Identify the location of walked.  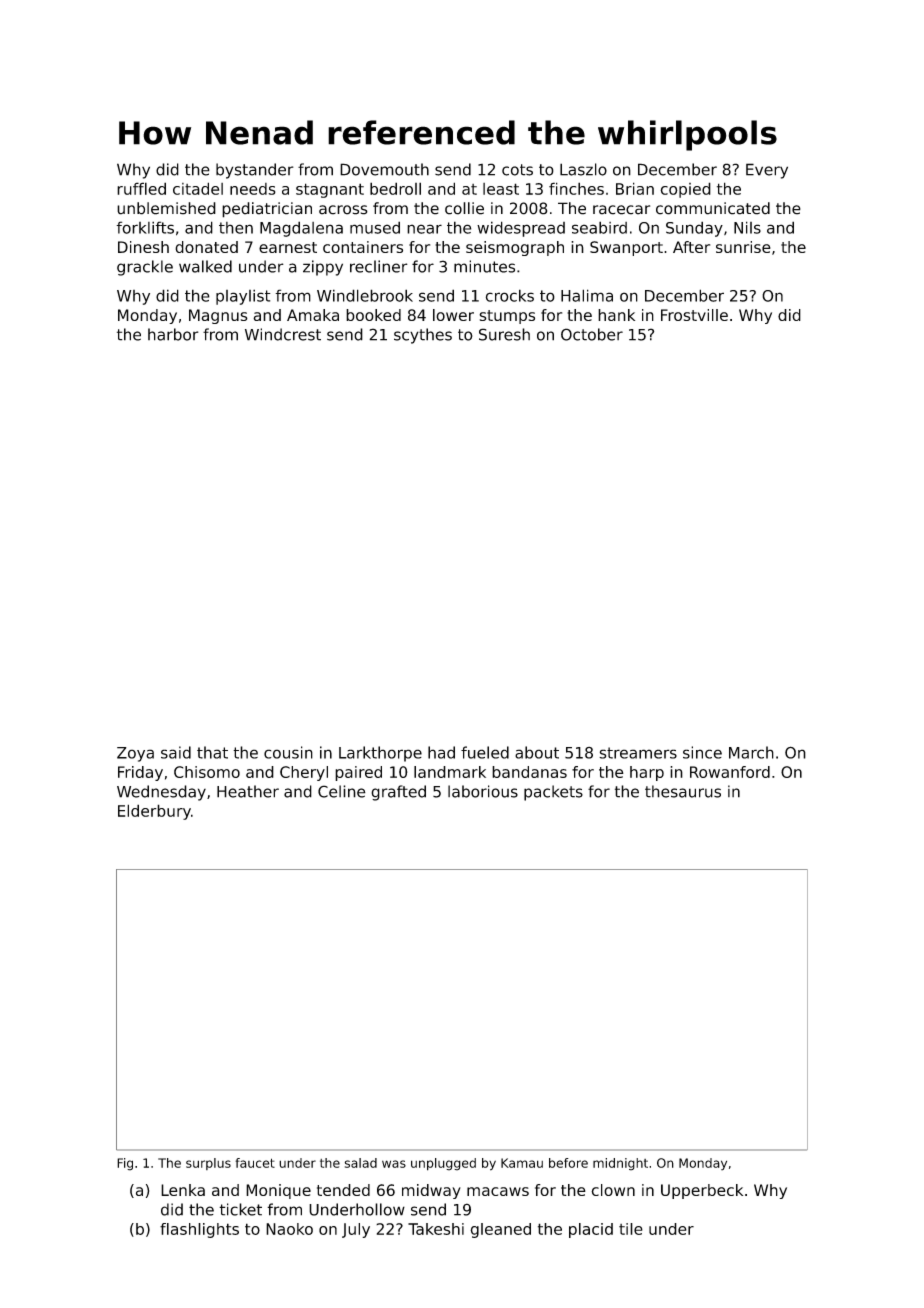
(205, 266).
